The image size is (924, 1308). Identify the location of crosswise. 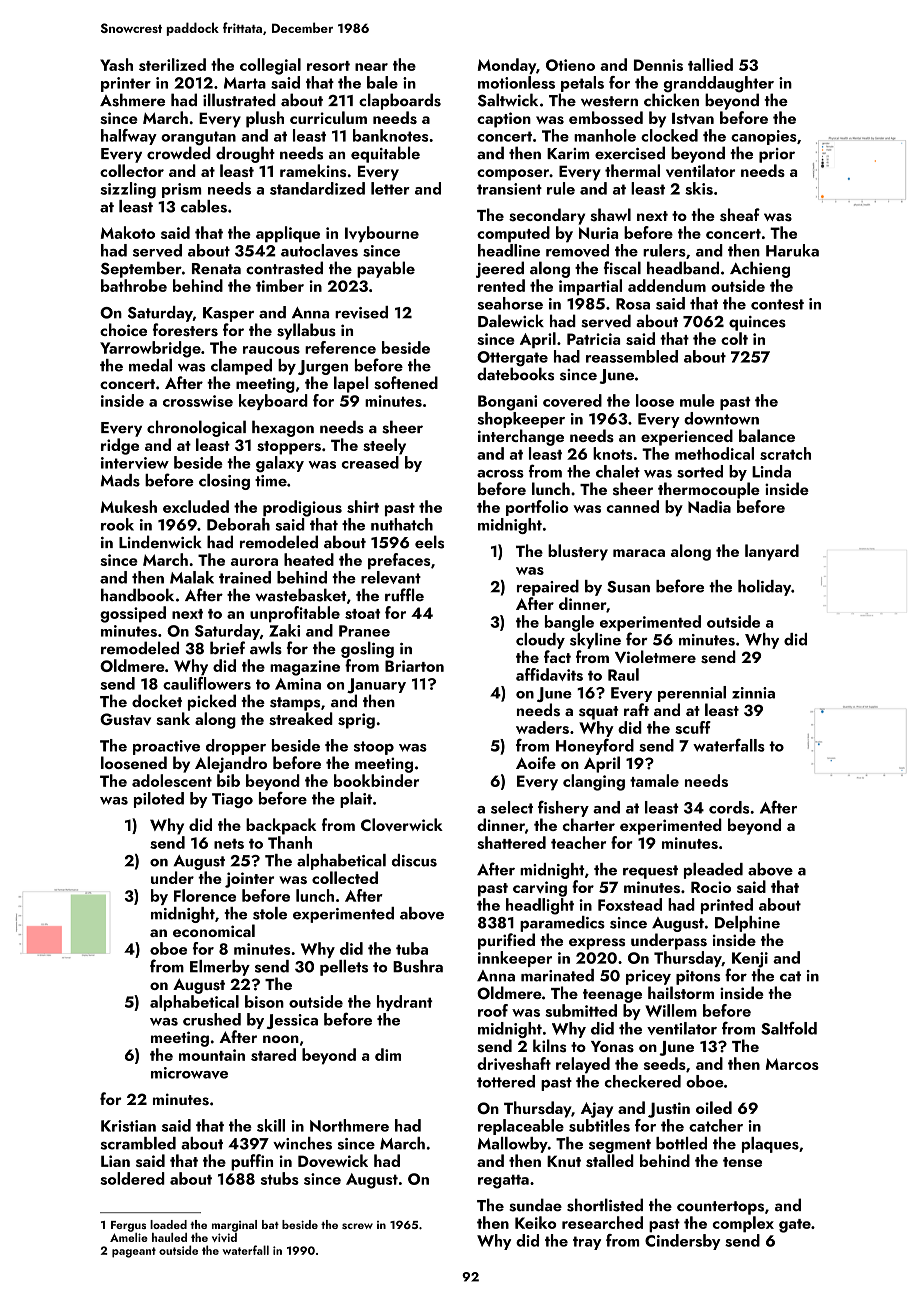
(198, 401).
